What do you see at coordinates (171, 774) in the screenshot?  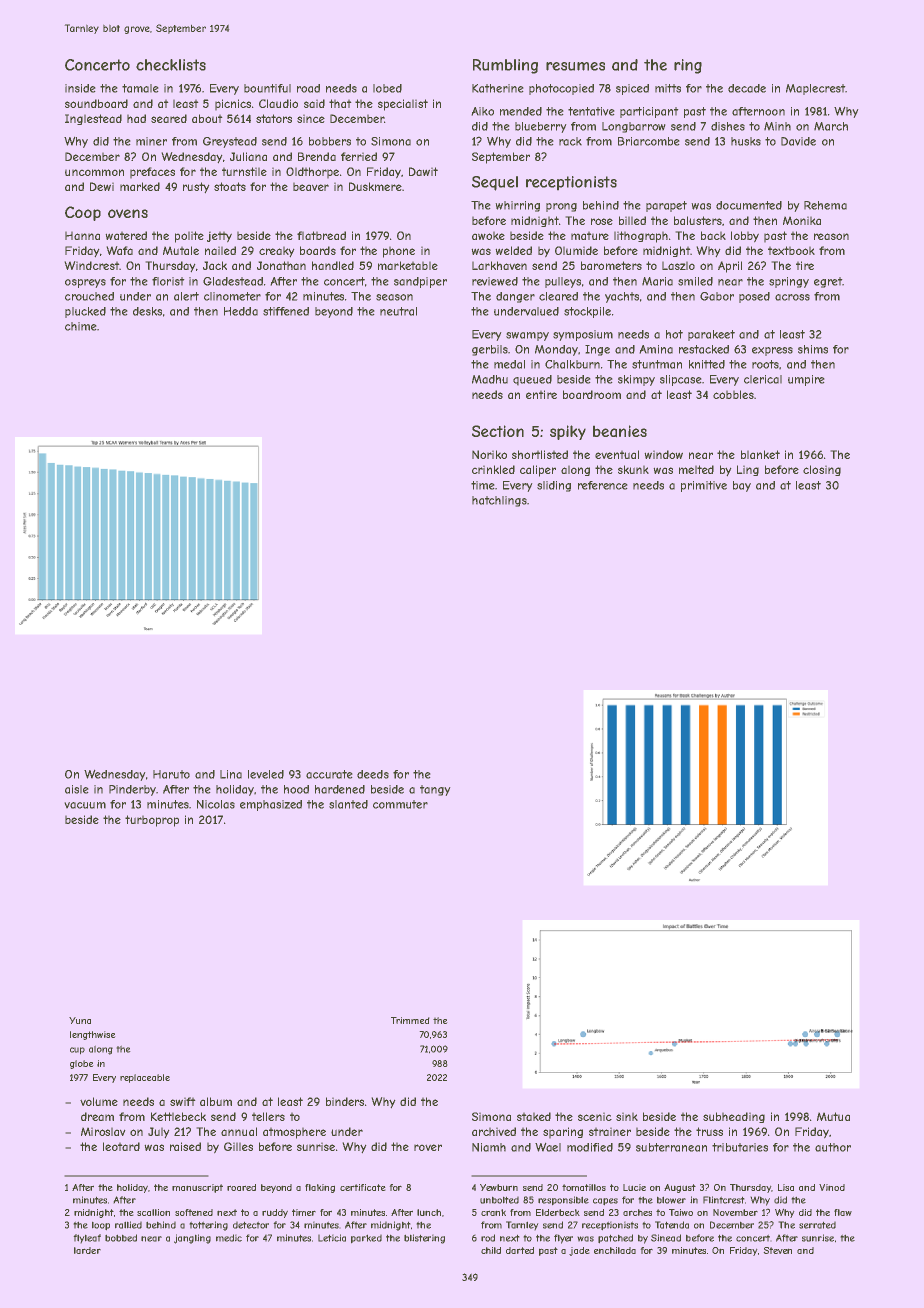 I see `Haruto` at bounding box center [171, 774].
